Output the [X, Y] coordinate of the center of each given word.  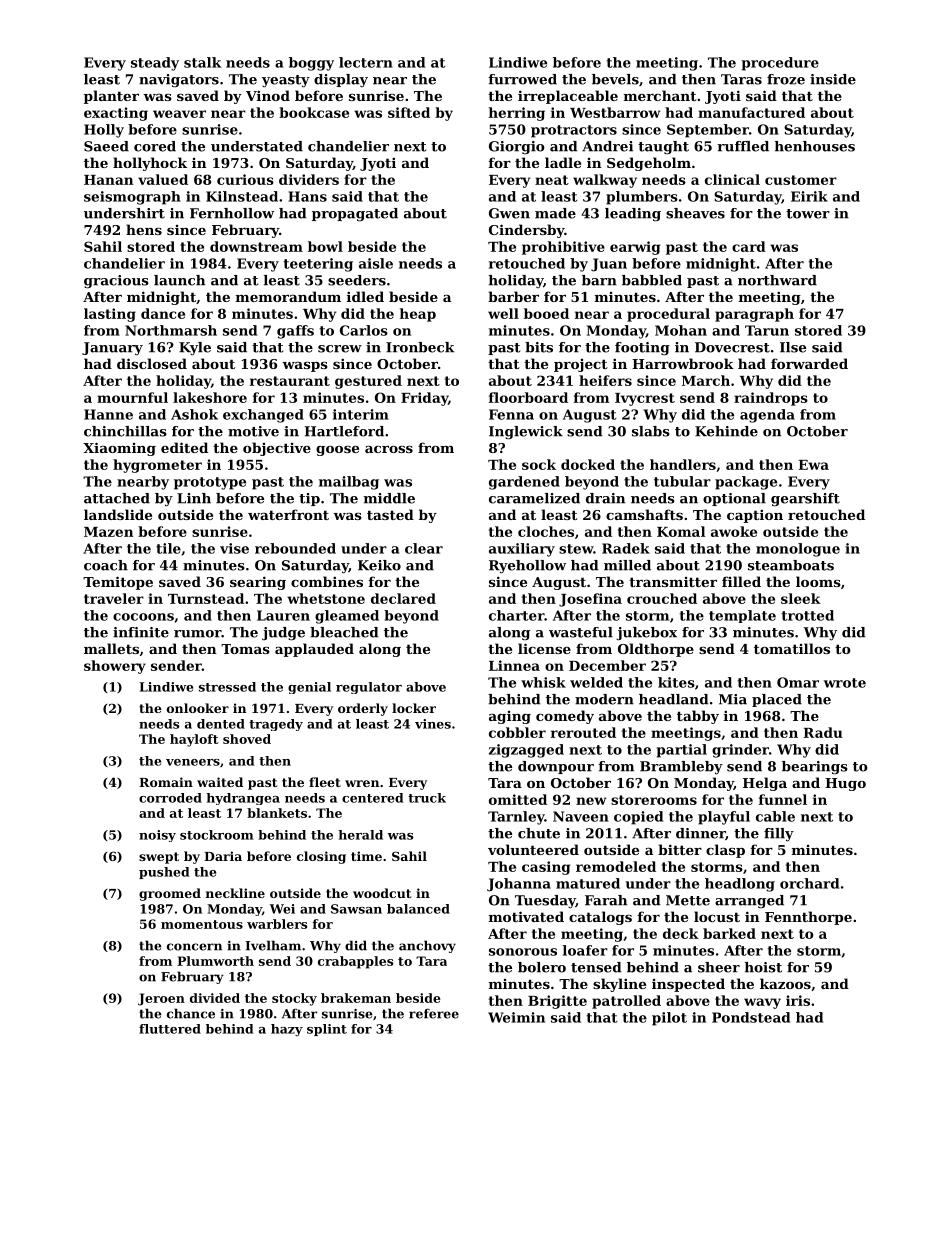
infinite [141, 632]
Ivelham [273, 945]
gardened [524, 483]
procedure [780, 64]
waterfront [288, 514]
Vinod [268, 95]
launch [179, 280]
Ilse [793, 347]
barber [513, 296]
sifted [409, 112]
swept [159, 858]
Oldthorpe [656, 650]
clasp [725, 851]
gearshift [805, 500]
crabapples [355, 962]
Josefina [590, 600]
